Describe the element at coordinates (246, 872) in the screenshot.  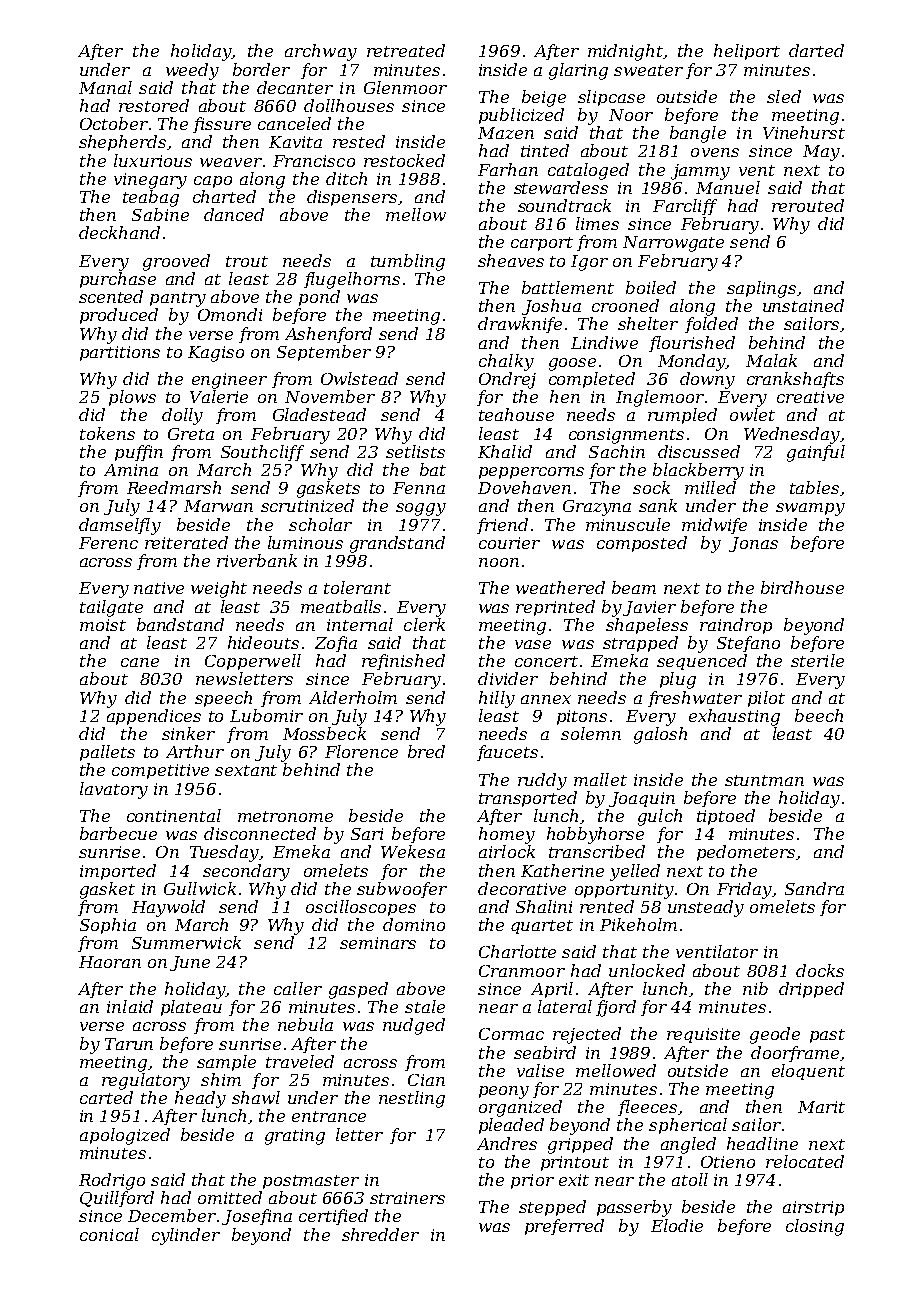
I see `secondary` at that location.
